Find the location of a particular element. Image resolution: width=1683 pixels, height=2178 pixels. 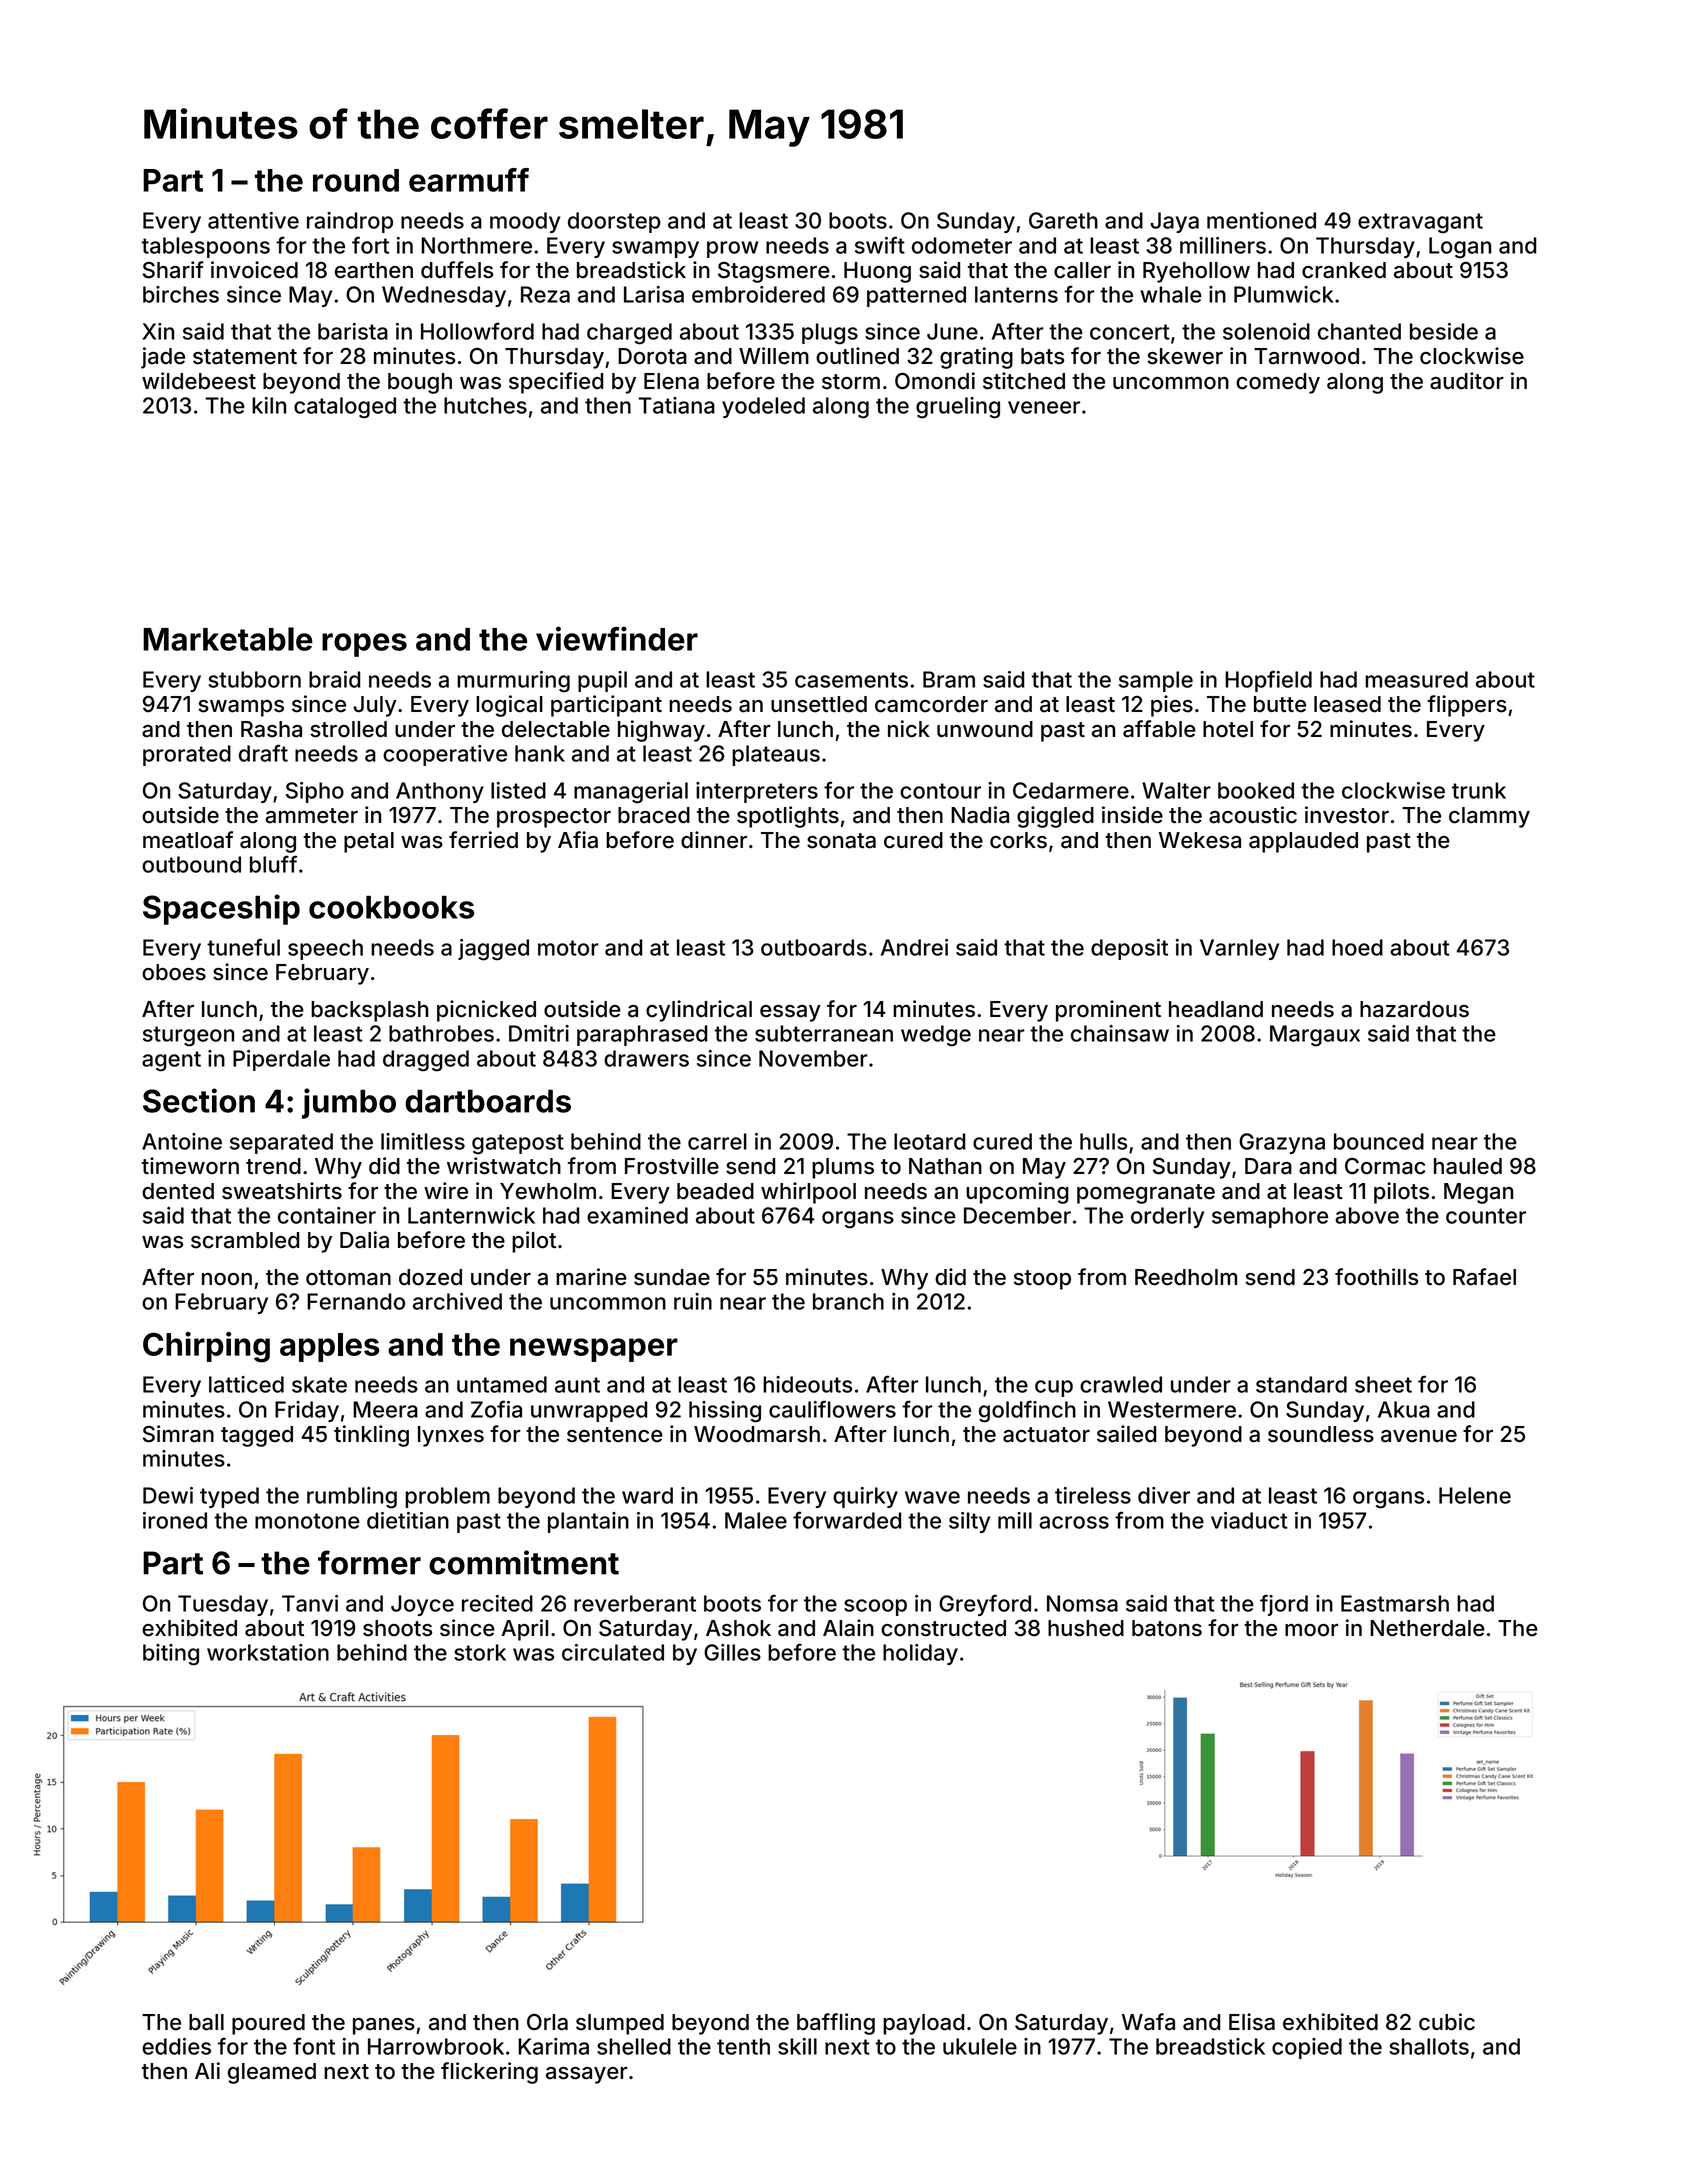

ball is located at coordinates (206, 2022).
